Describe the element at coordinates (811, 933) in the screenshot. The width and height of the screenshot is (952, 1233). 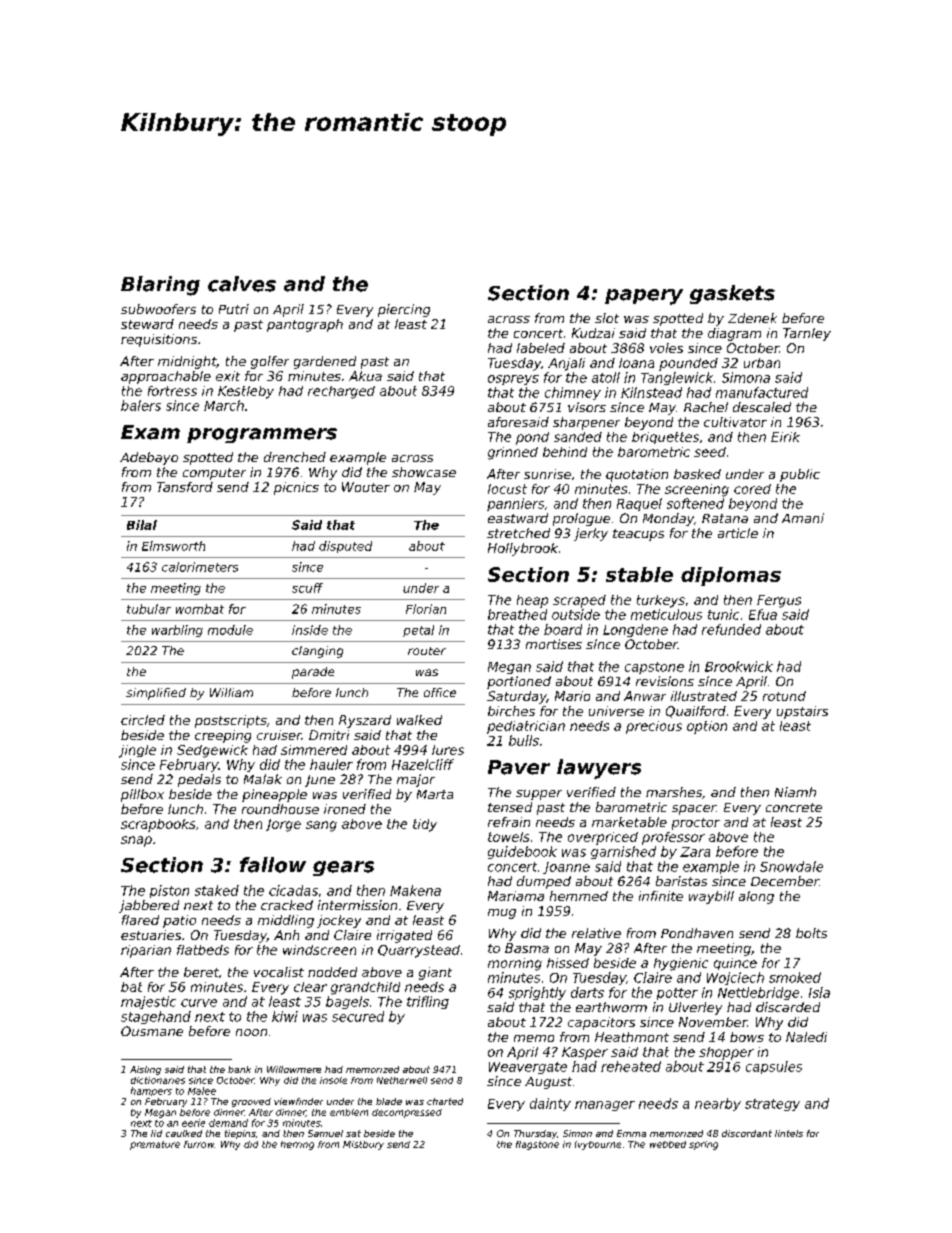
I see `bolts` at that location.
